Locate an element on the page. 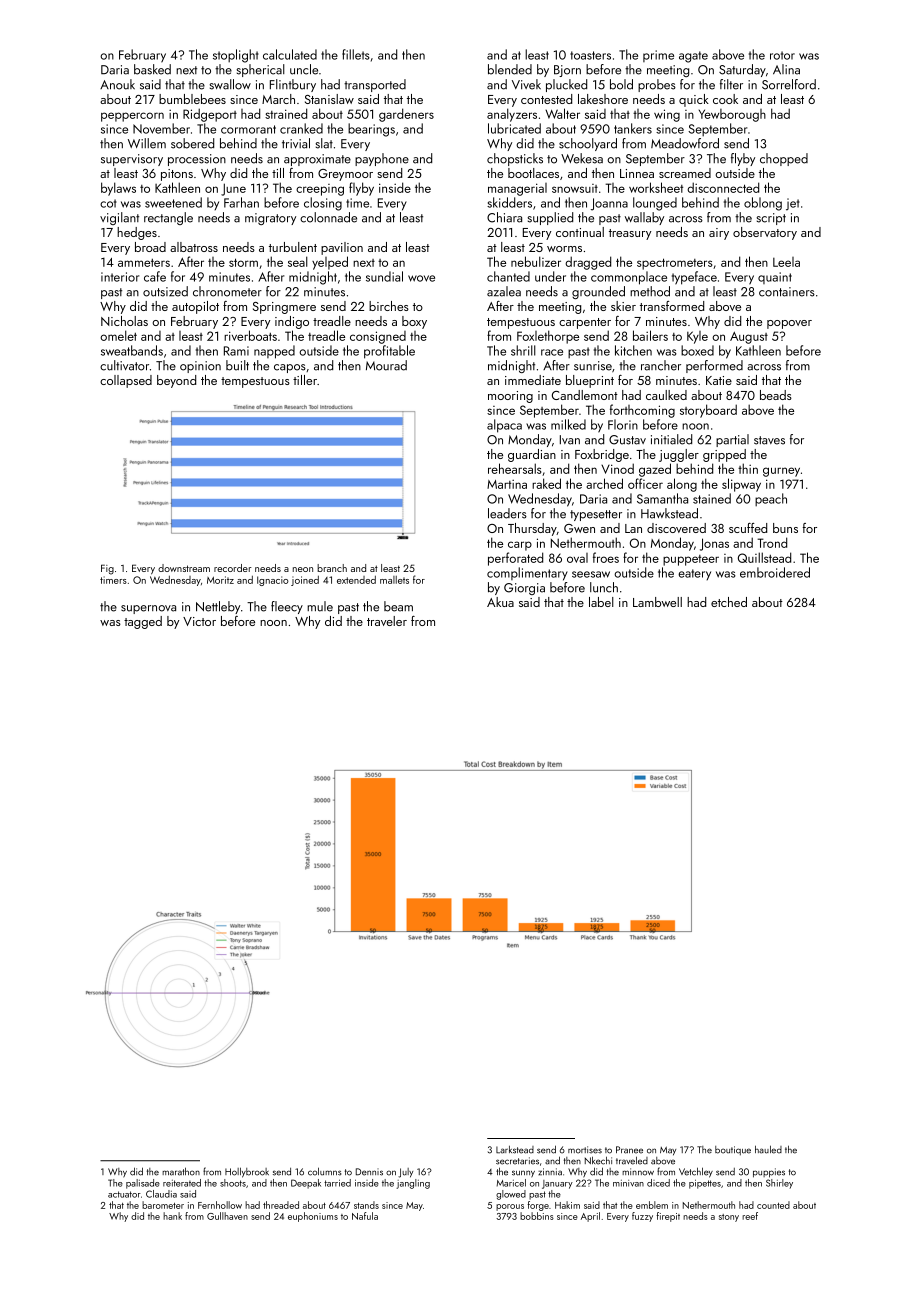 The height and width of the page is (1314, 924). etched is located at coordinates (729, 602).
